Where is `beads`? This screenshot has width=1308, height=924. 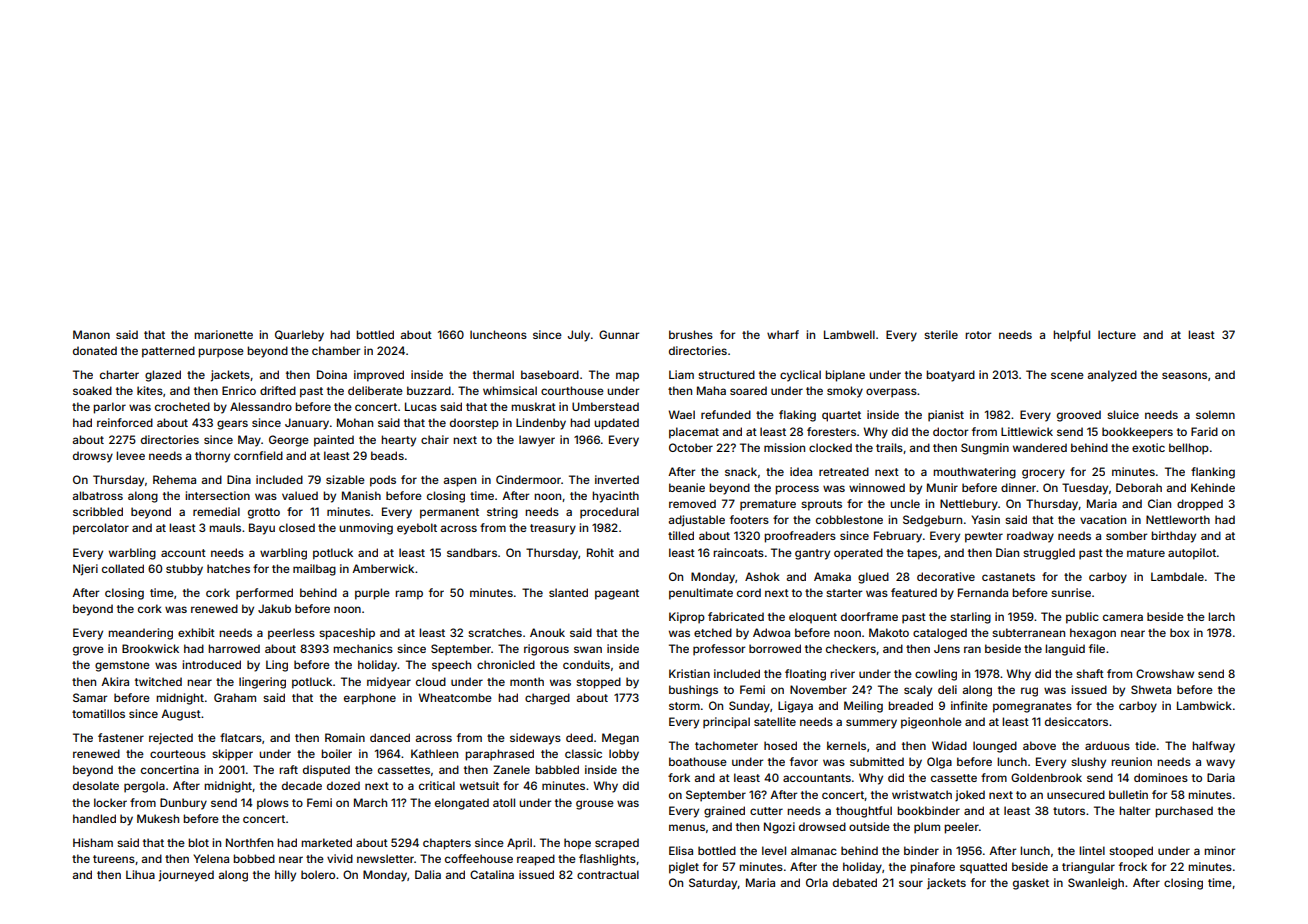
beads is located at coordinates (387, 455).
